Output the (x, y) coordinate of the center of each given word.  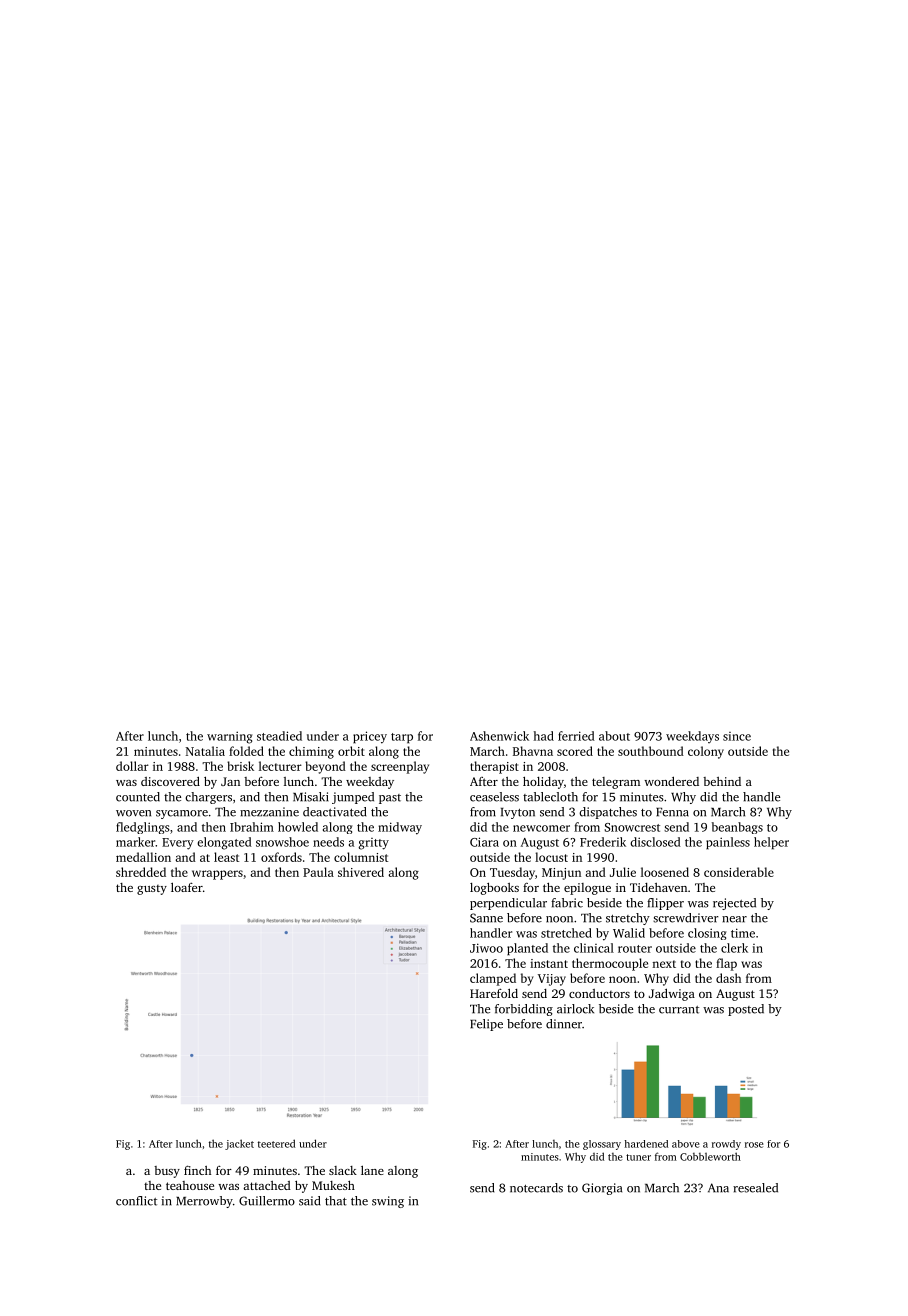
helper (771, 843)
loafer (187, 887)
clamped (493, 979)
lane (372, 1170)
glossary (602, 1145)
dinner (564, 1024)
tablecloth (550, 797)
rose (754, 1145)
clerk (734, 948)
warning (229, 737)
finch (197, 1170)
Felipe (486, 1025)
